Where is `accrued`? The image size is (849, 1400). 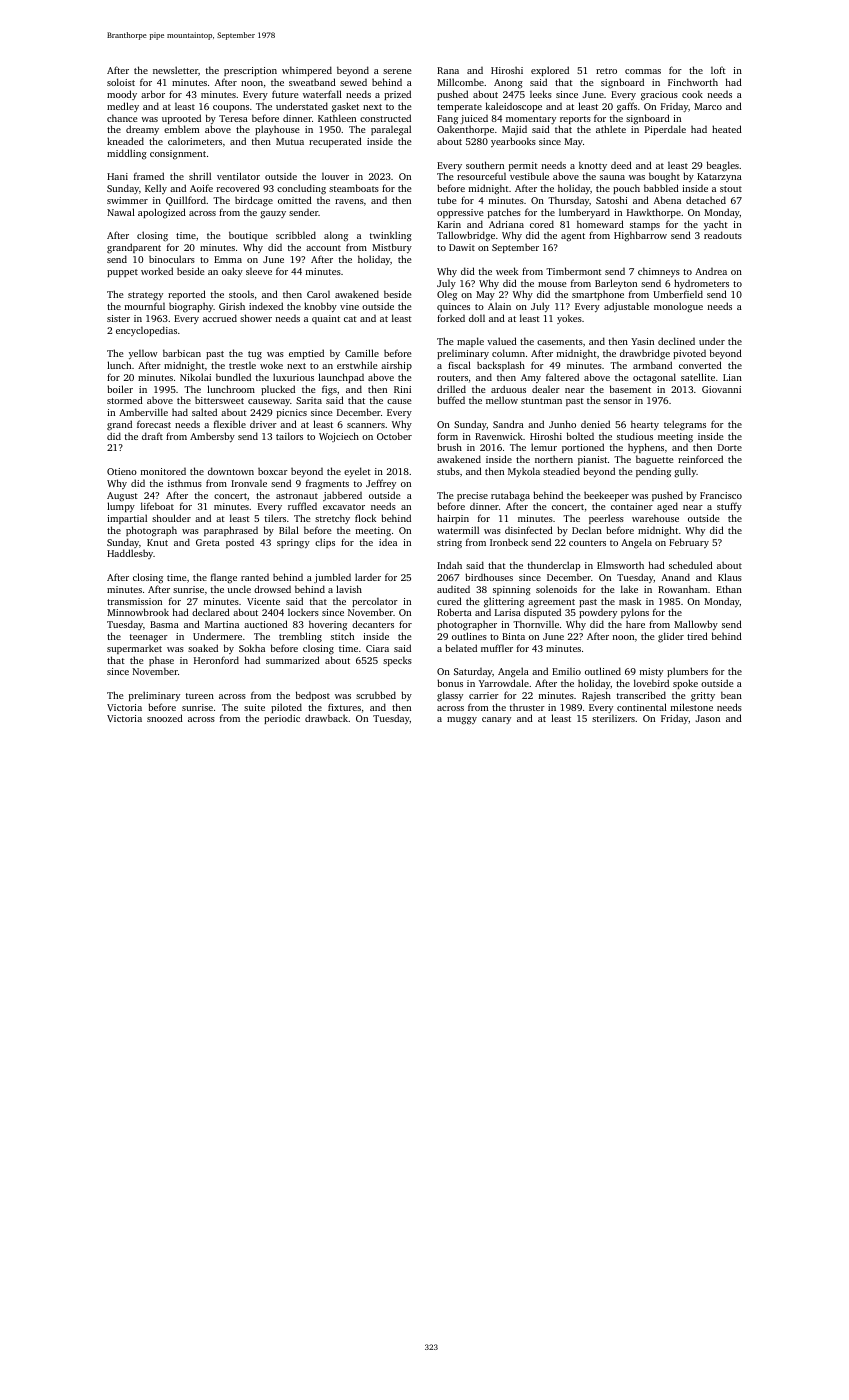 accrued is located at coordinates (220, 318).
